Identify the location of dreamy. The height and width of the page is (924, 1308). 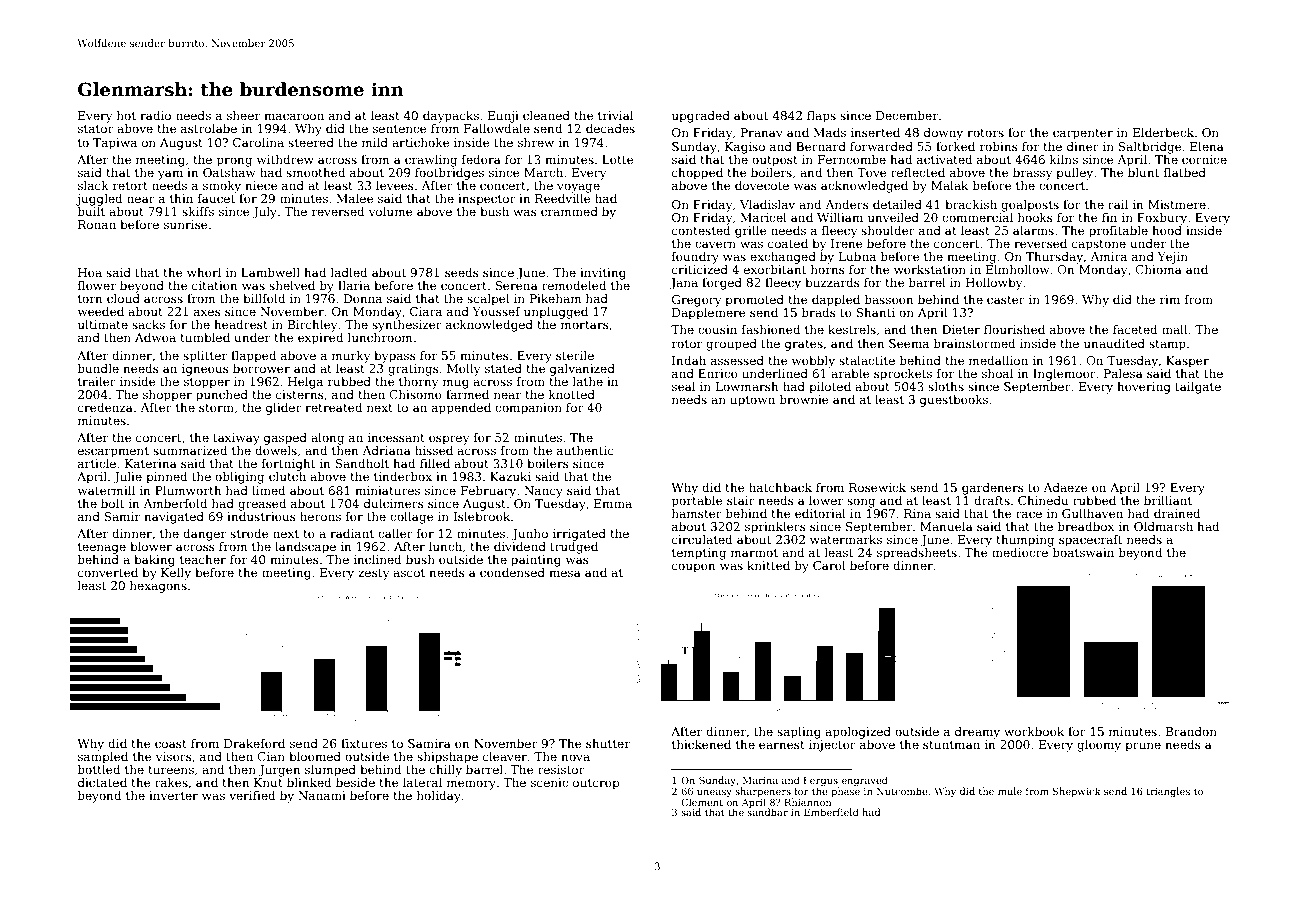
(977, 733).
